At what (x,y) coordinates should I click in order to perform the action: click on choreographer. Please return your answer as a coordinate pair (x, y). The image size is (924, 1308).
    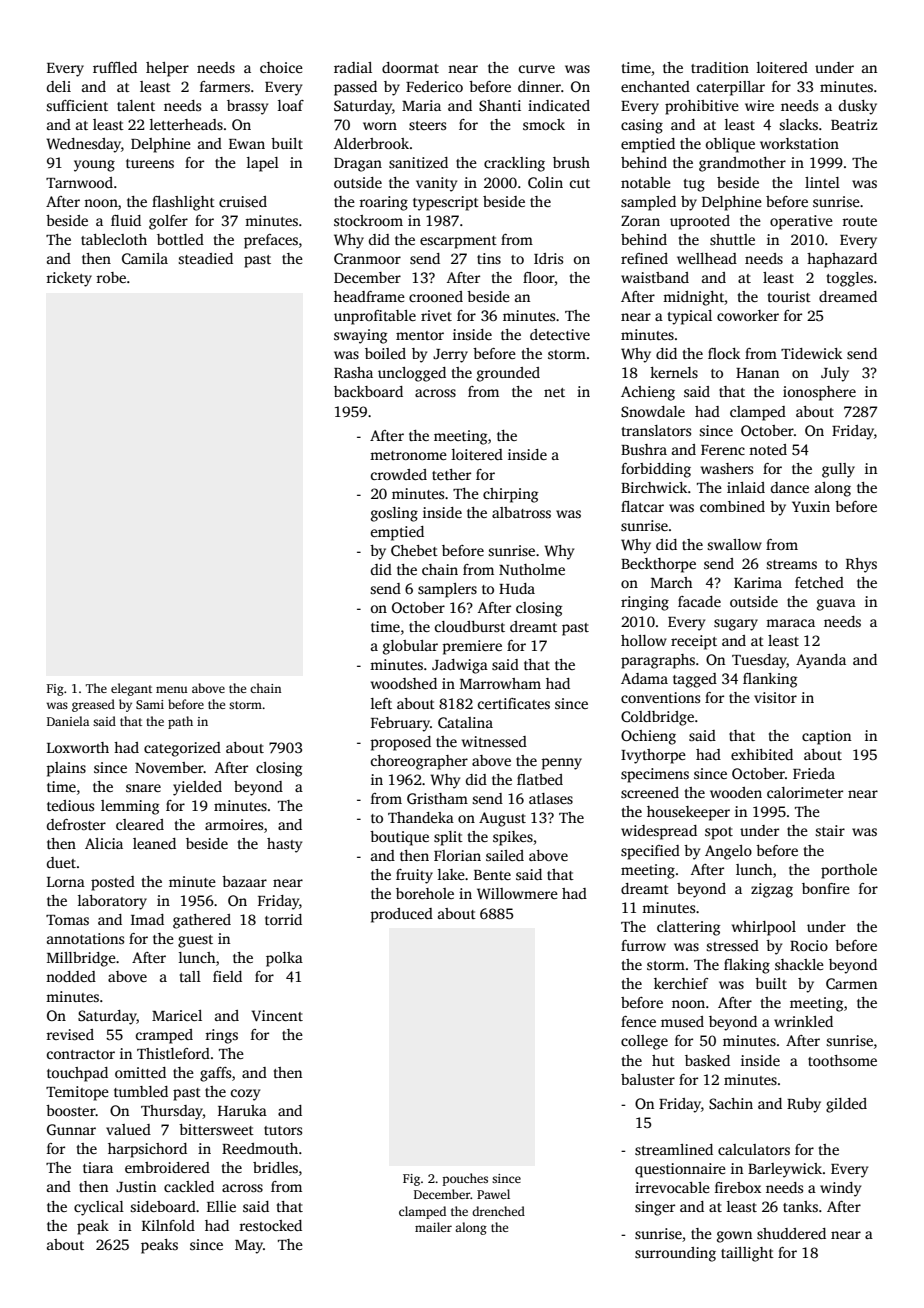
    Looking at the image, I should click on (419, 762).
